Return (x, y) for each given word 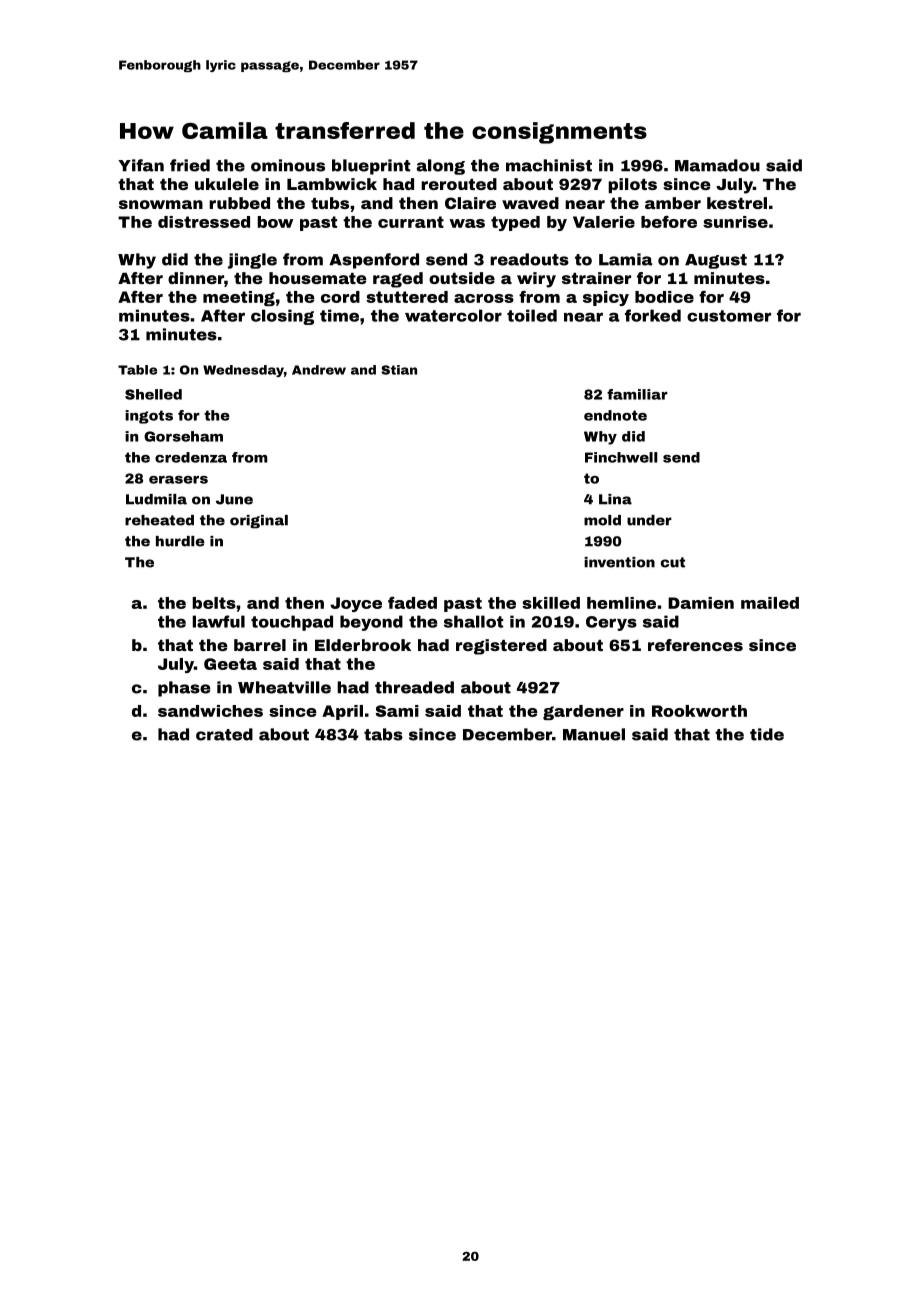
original (259, 522)
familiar (637, 394)
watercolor (453, 315)
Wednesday (243, 371)
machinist (549, 165)
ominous (288, 165)
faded (412, 603)
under (649, 520)
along (441, 167)
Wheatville (284, 687)
